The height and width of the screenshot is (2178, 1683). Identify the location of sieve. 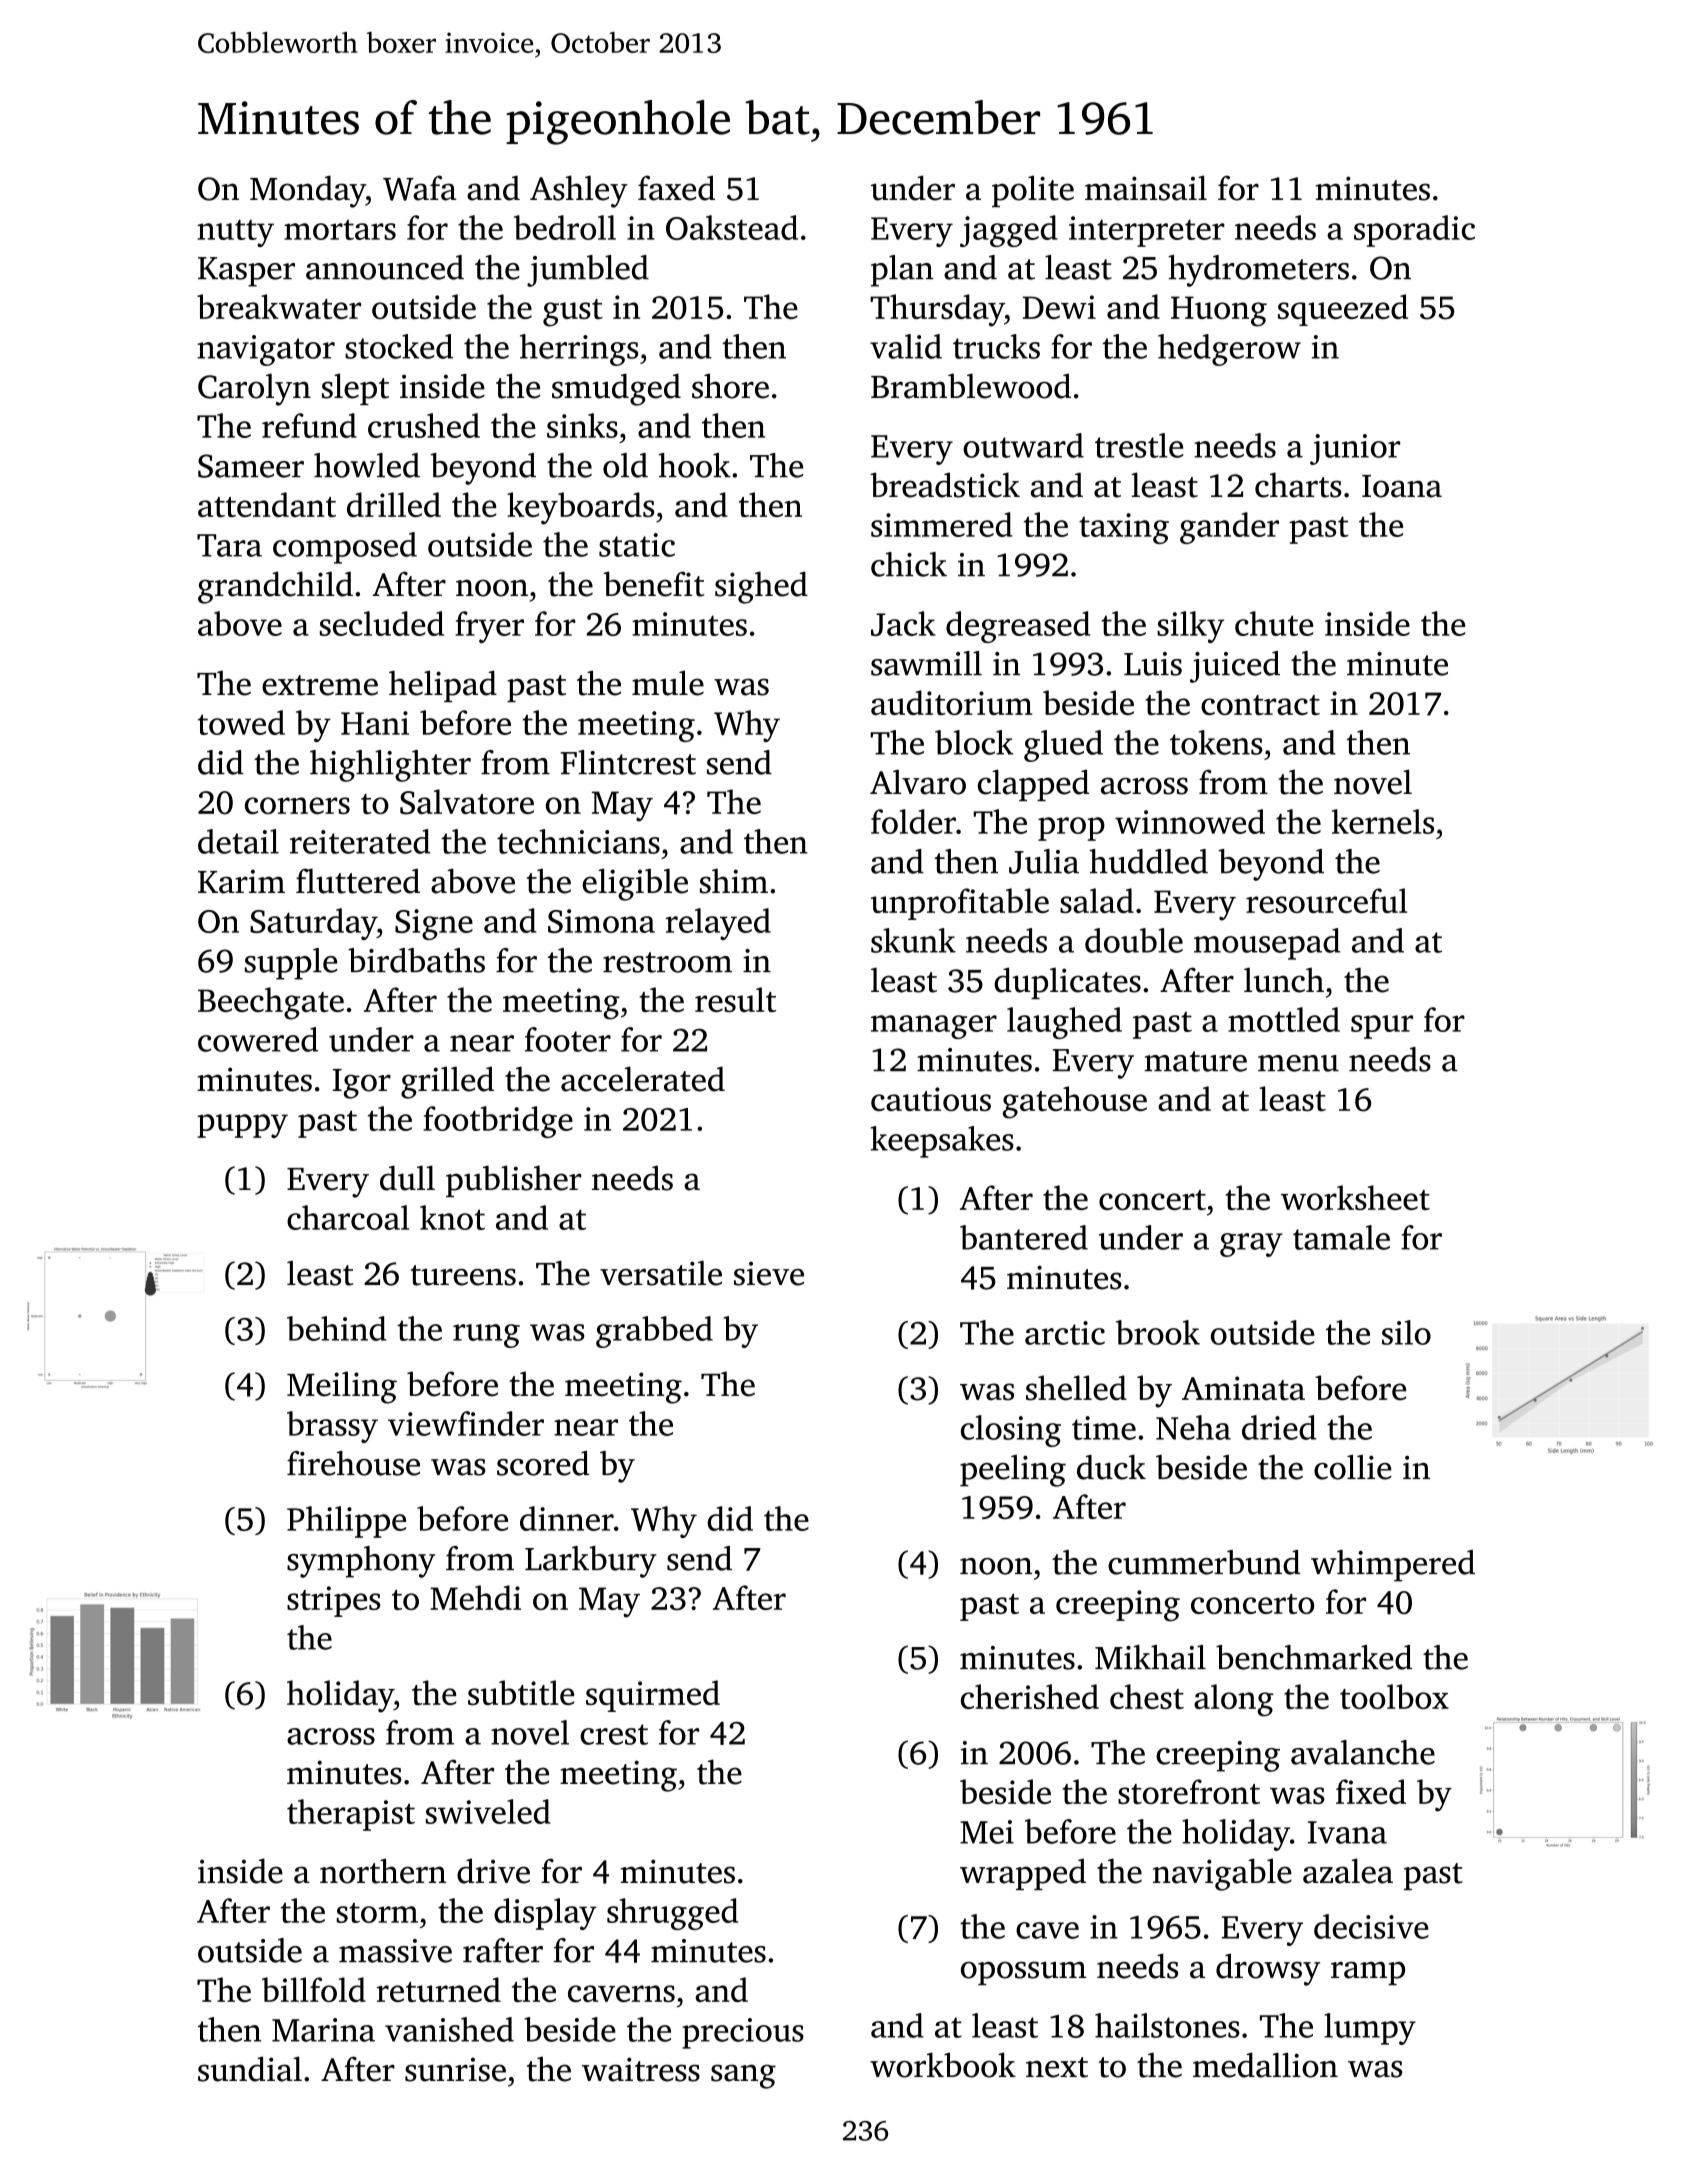
(769, 1274).
